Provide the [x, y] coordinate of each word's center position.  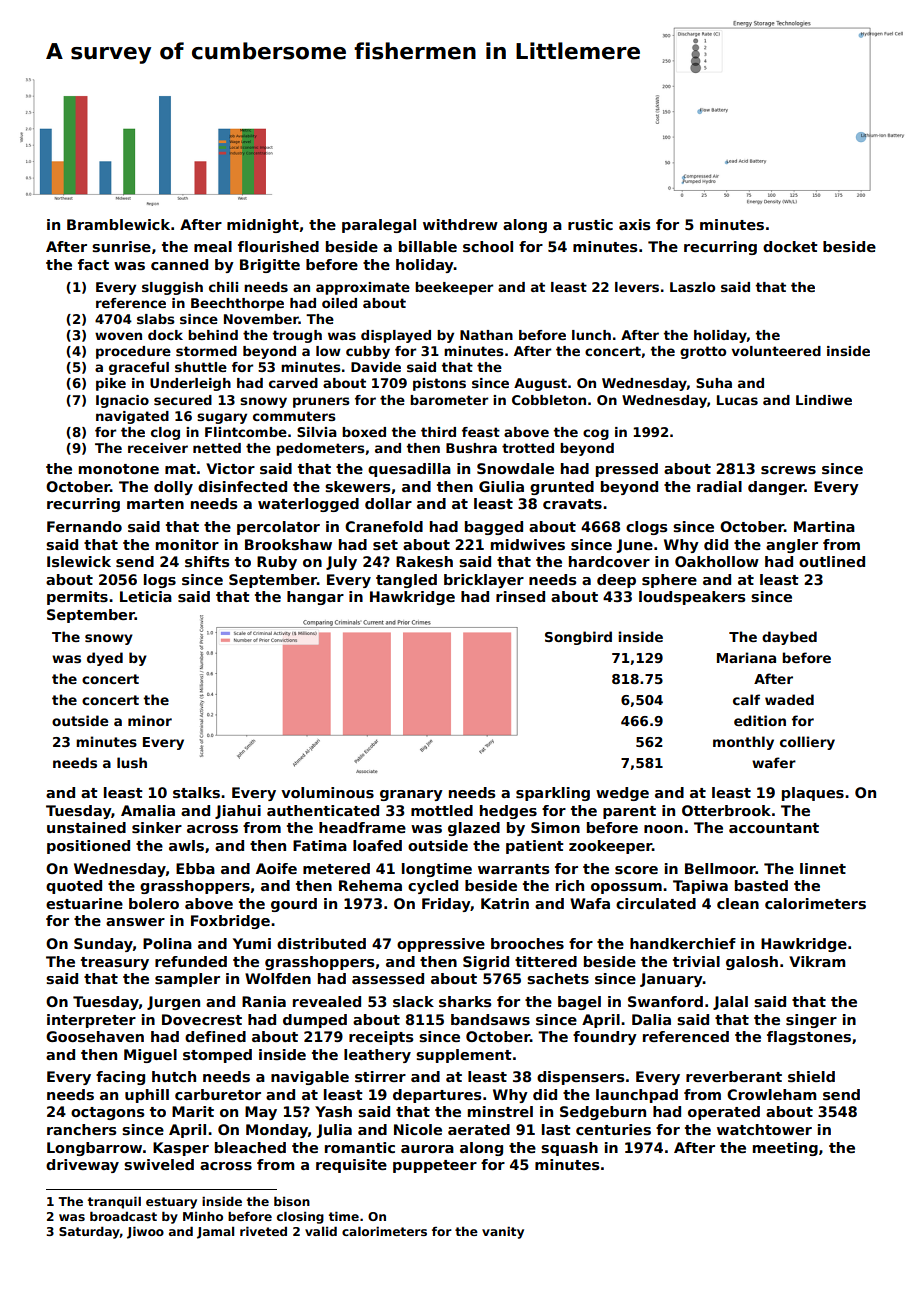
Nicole [418, 1129]
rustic [590, 224]
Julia [334, 1131]
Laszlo [692, 287]
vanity [503, 1232]
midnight [263, 226]
